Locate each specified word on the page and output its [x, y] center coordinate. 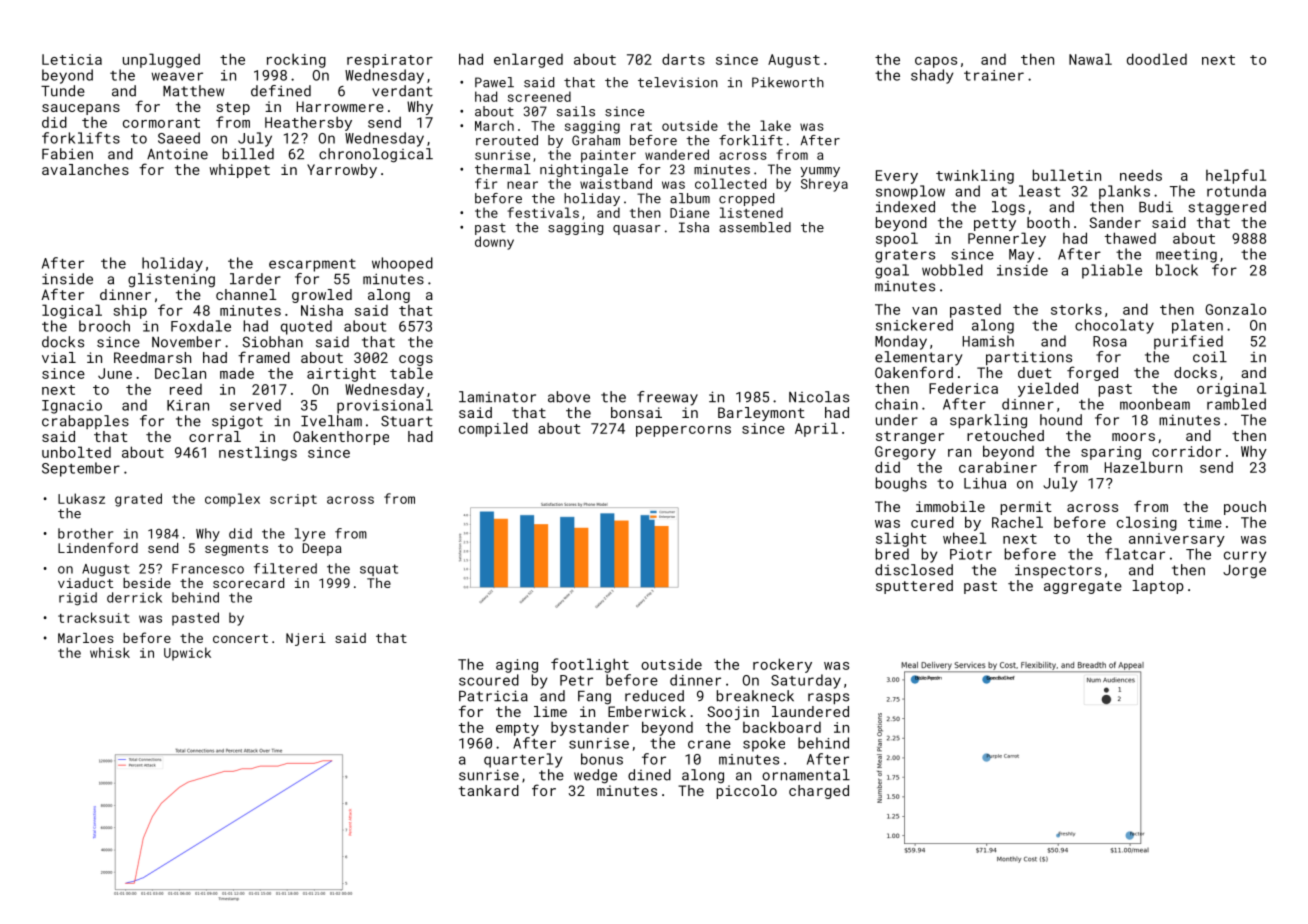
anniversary [1177, 540]
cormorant [161, 123]
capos [936, 62]
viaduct [85, 583]
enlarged [528, 60]
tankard [489, 790]
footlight [590, 665]
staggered [1227, 208]
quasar [637, 230]
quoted [306, 327]
